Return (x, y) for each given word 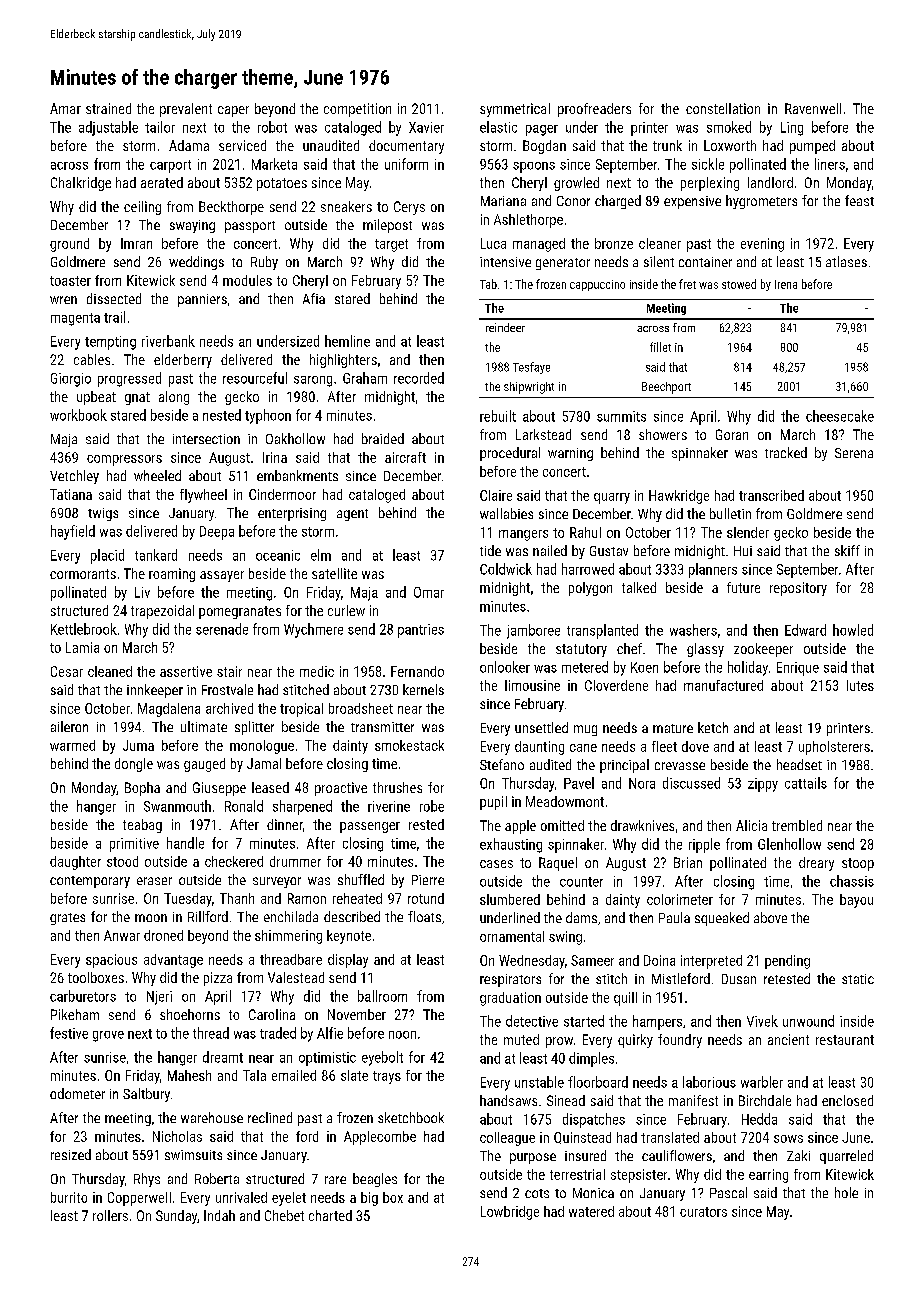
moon (151, 918)
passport (250, 227)
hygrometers (761, 202)
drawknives (642, 825)
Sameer (592, 960)
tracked (786, 452)
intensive (505, 262)
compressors (124, 460)
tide (490, 550)
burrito (69, 1197)
